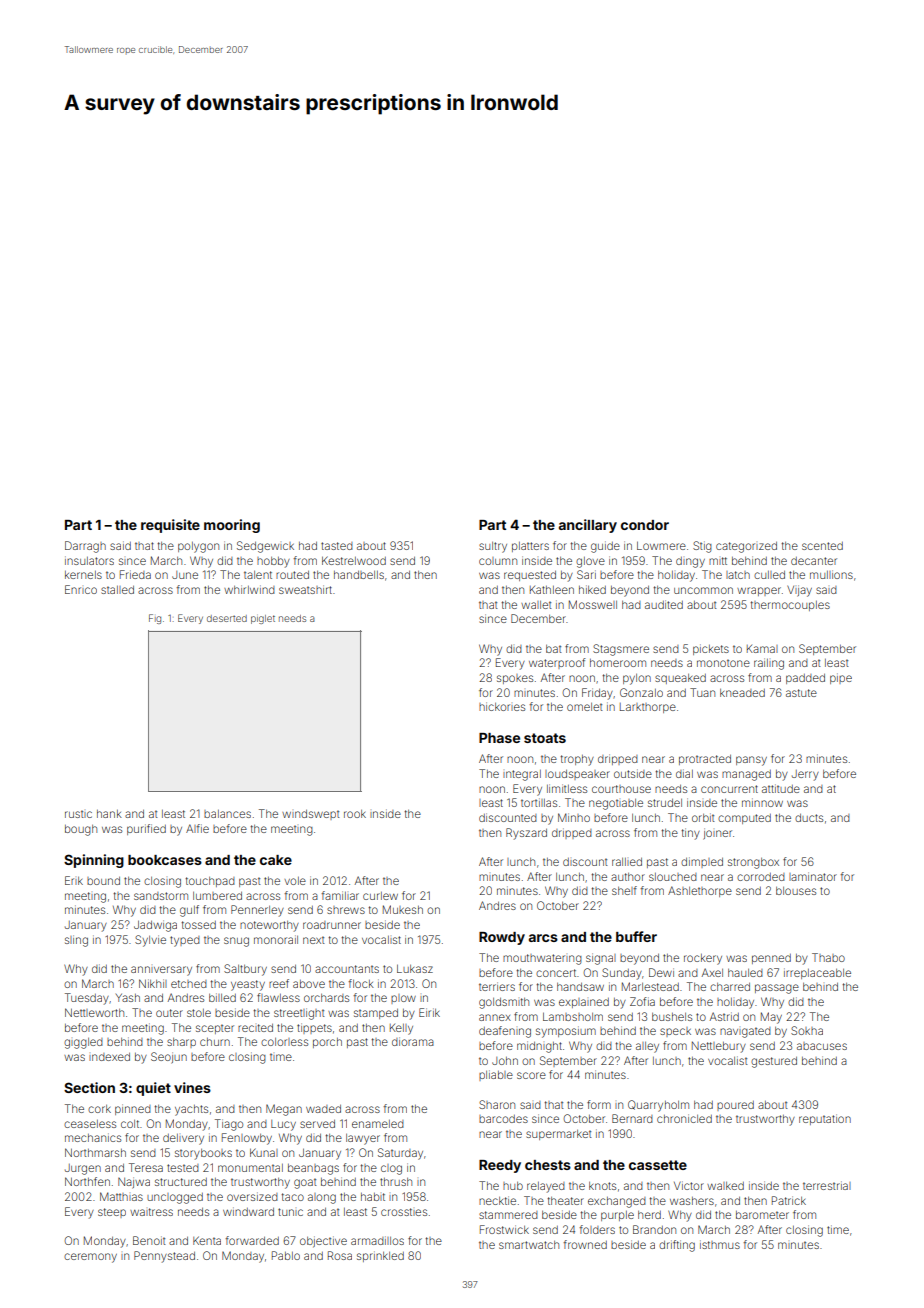 This screenshot has height=1308, width=924. What do you see at coordinates (502, 938) in the screenshot?
I see `Rowdy` at bounding box center [502, 938].
